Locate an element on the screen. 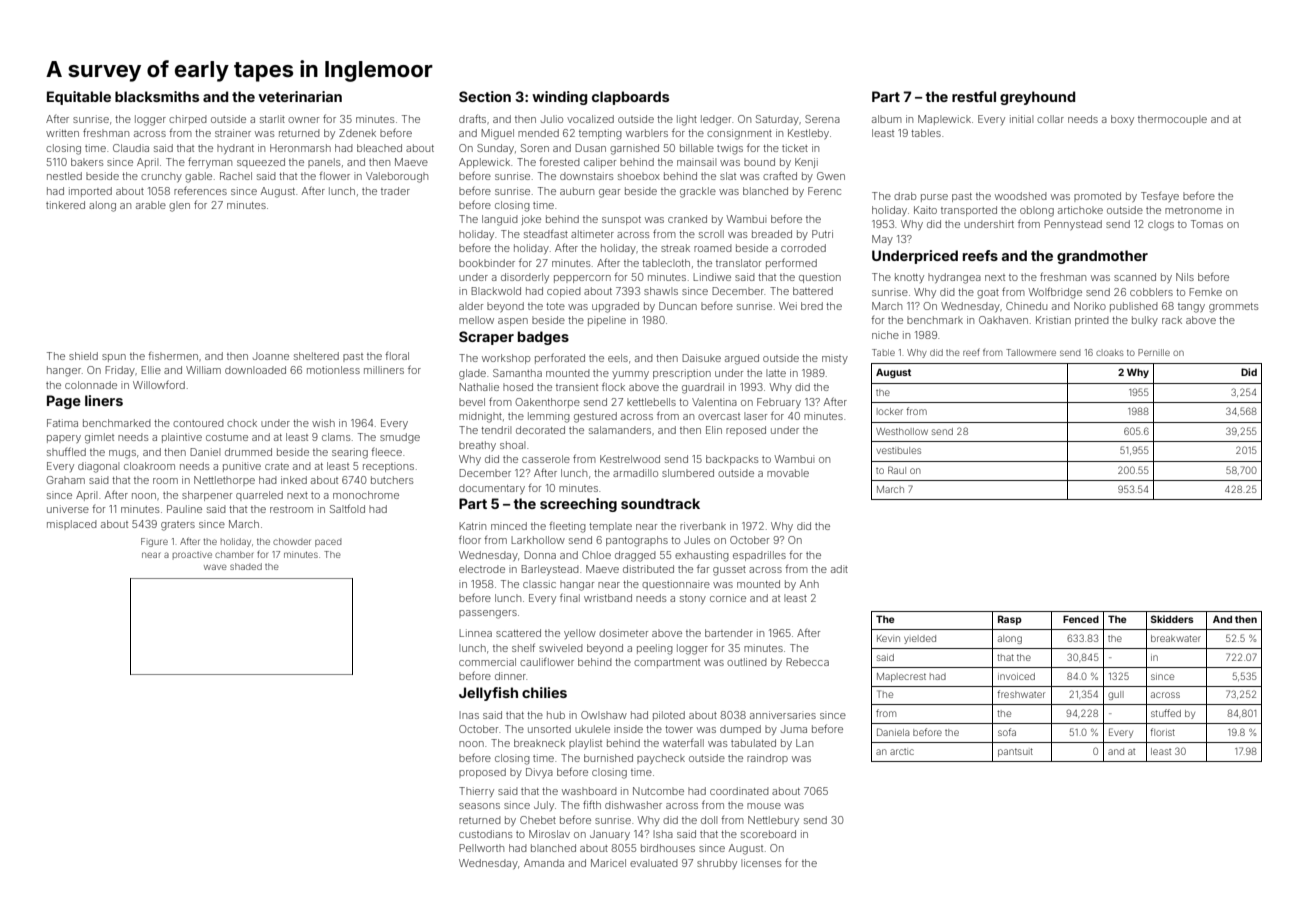  gull is located at coordinates (1116, 695).
